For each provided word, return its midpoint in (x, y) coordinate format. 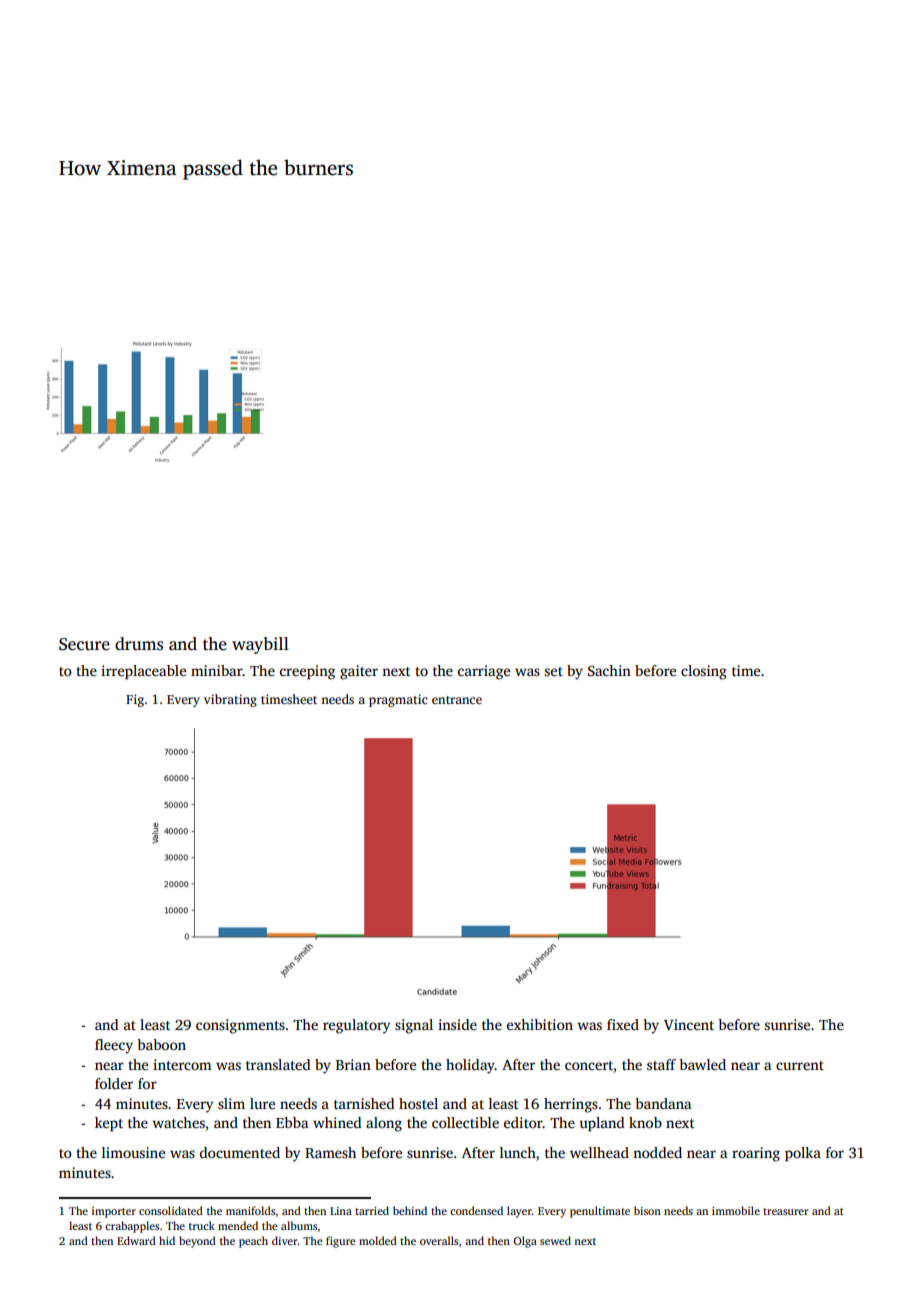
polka (803, 1154)
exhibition (540, 1024)
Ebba (292, 1122)
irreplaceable (143, 672)
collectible (465, 1122)
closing (704, 672)
